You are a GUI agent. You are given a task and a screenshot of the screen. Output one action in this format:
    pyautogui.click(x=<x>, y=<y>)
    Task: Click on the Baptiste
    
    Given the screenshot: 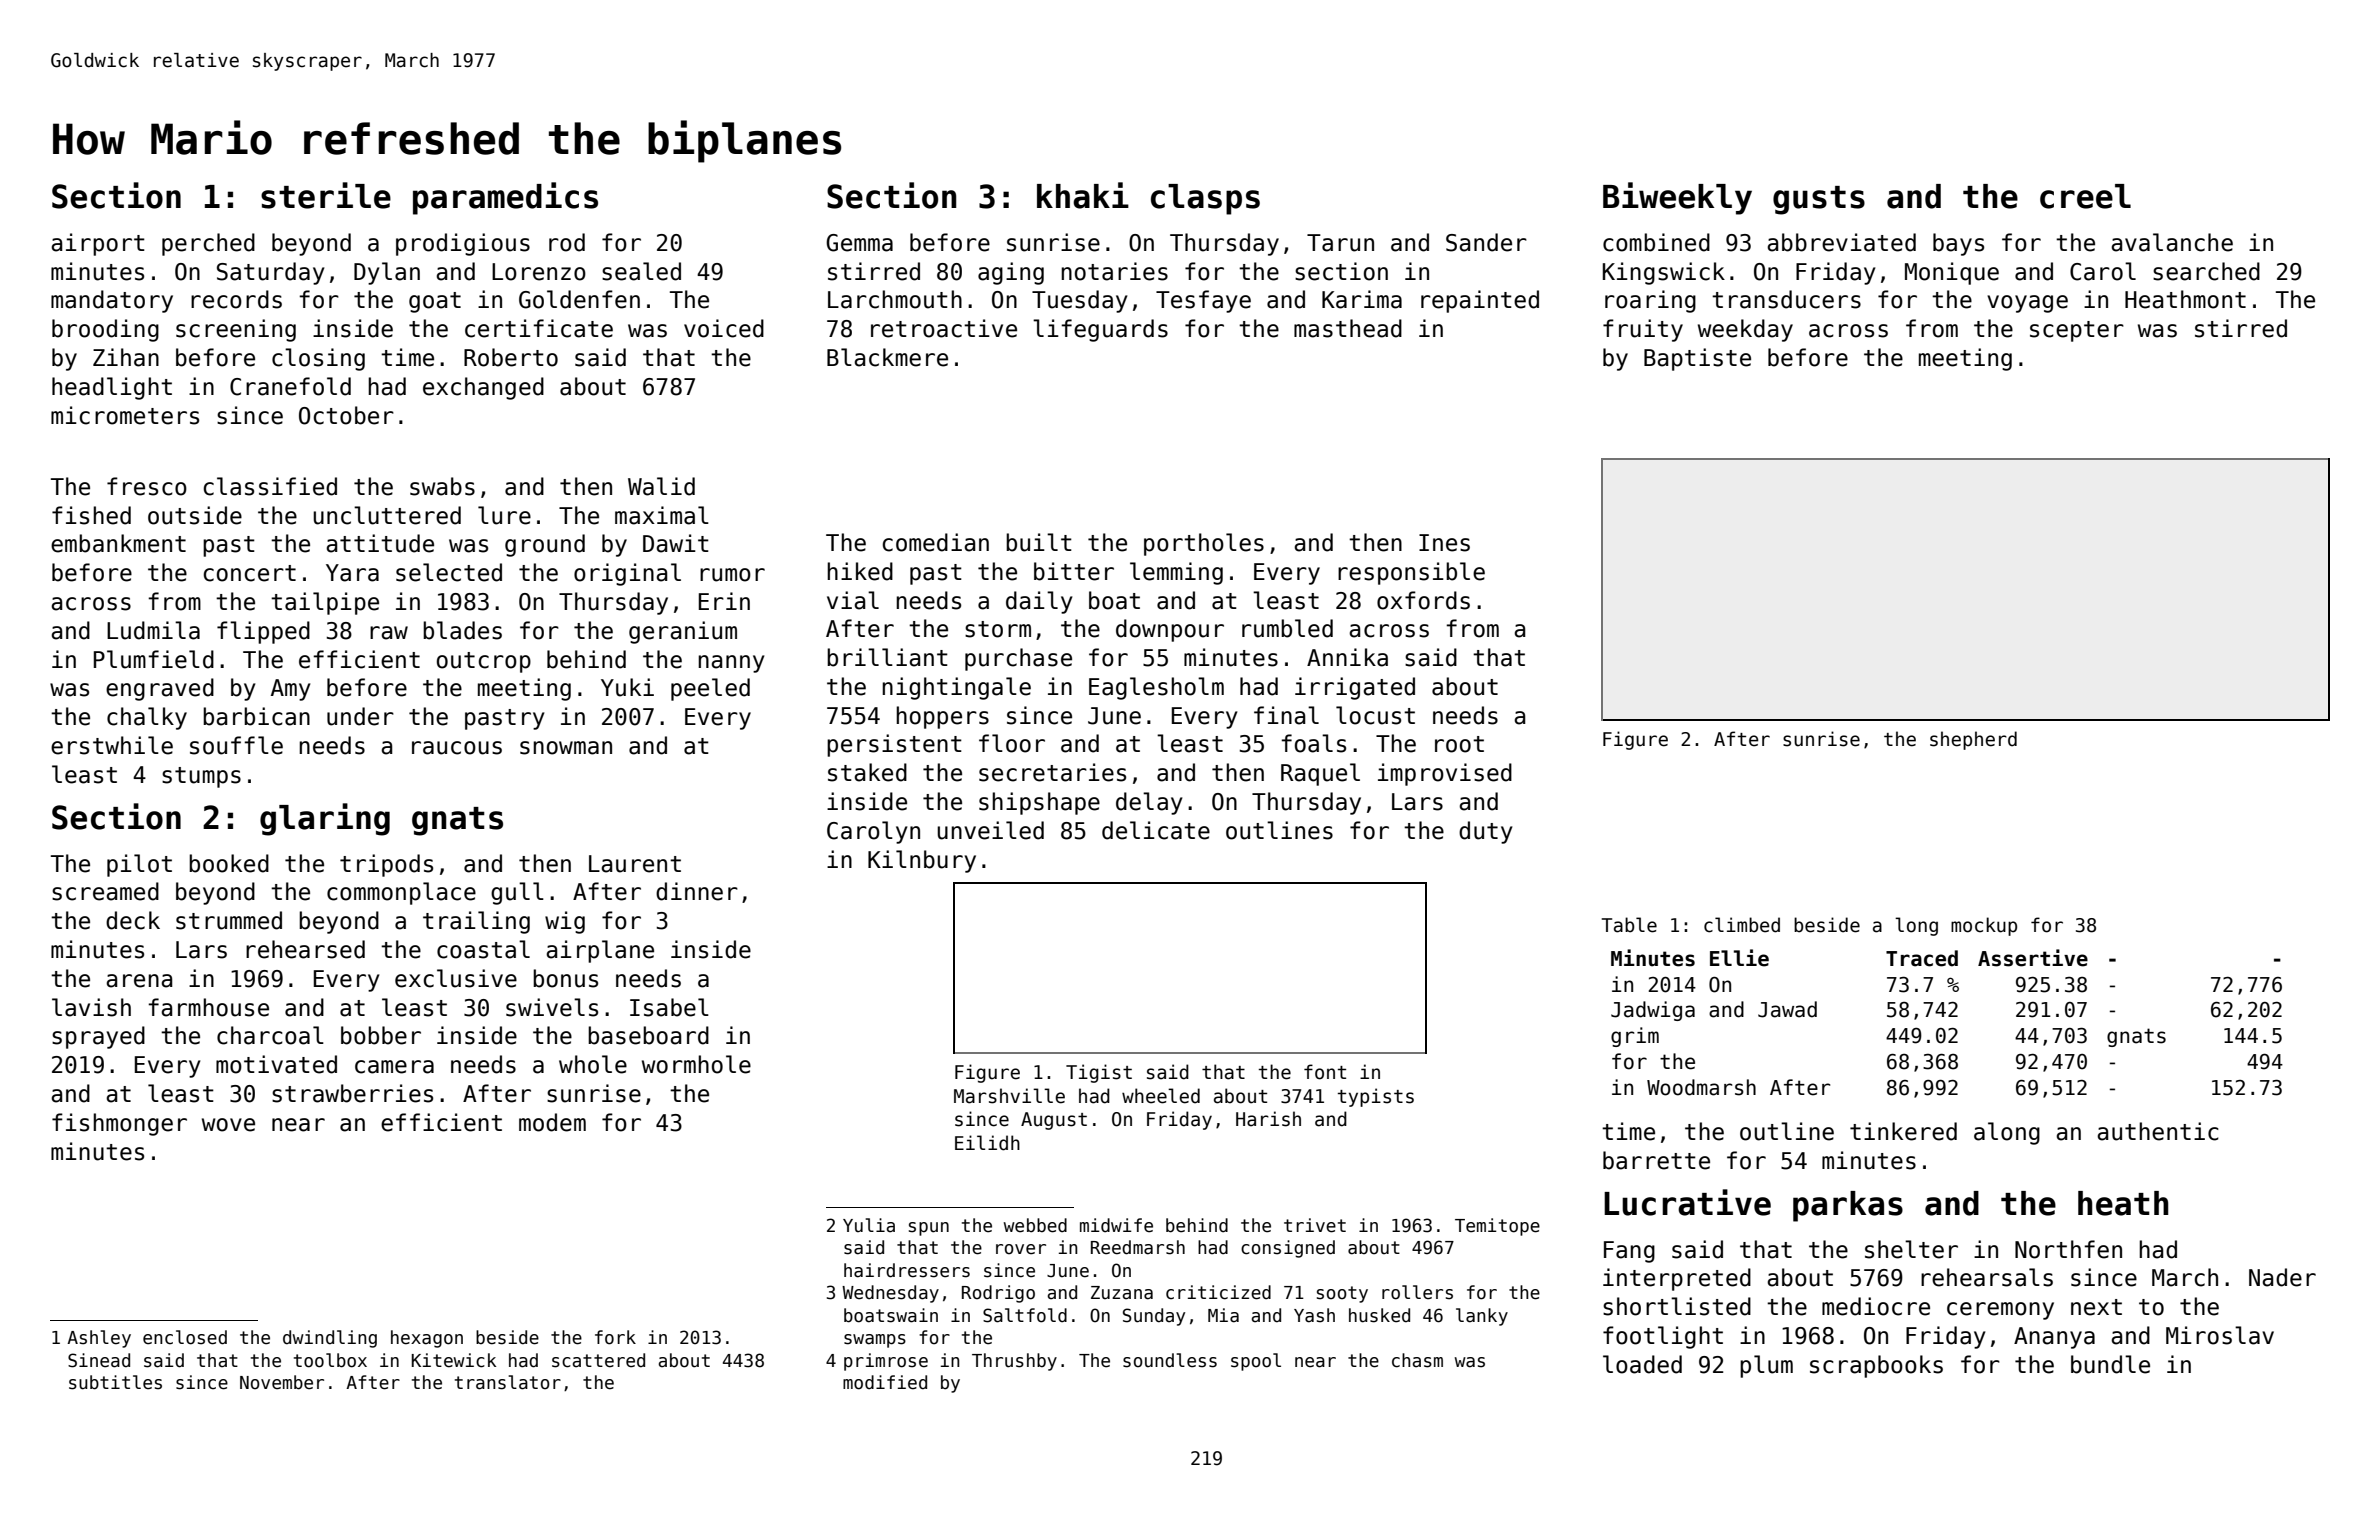 What is the action you would take?
    pyautogui.click(x=1697, y=359)
